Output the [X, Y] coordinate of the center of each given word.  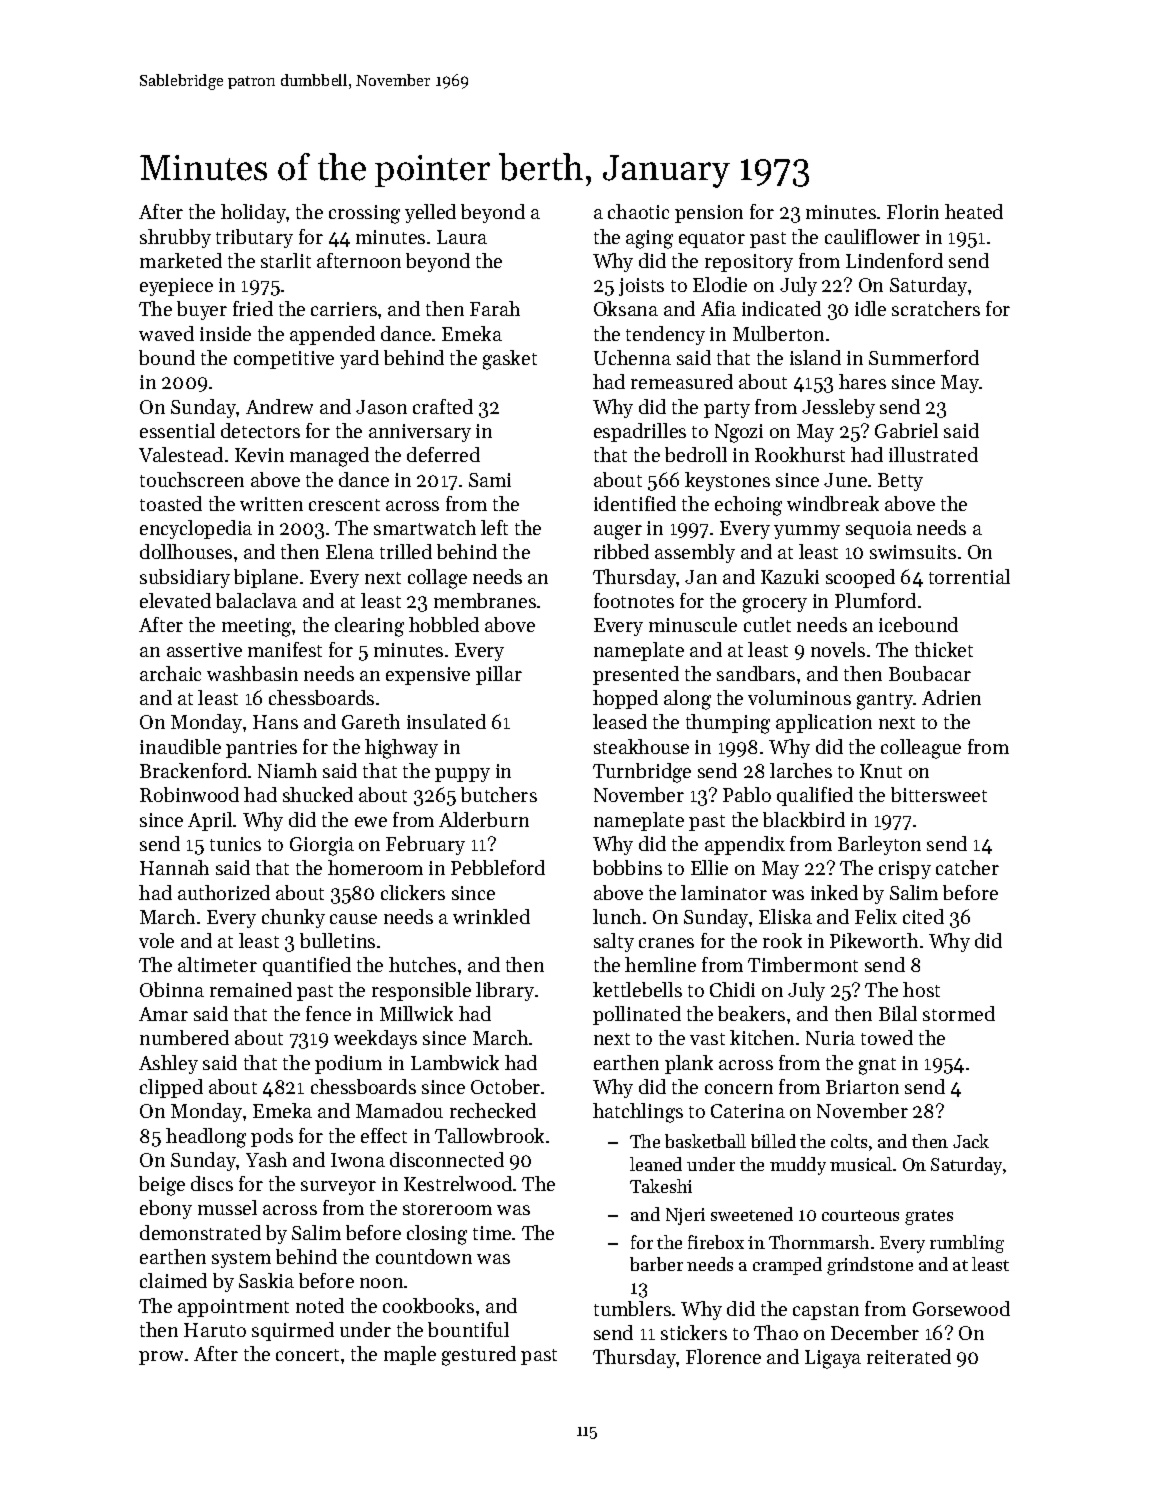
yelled [430, 213]
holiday [254, 213]
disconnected [447, 1159]
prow [161, 1358]
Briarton [862, 1087]
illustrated [933, 454]
